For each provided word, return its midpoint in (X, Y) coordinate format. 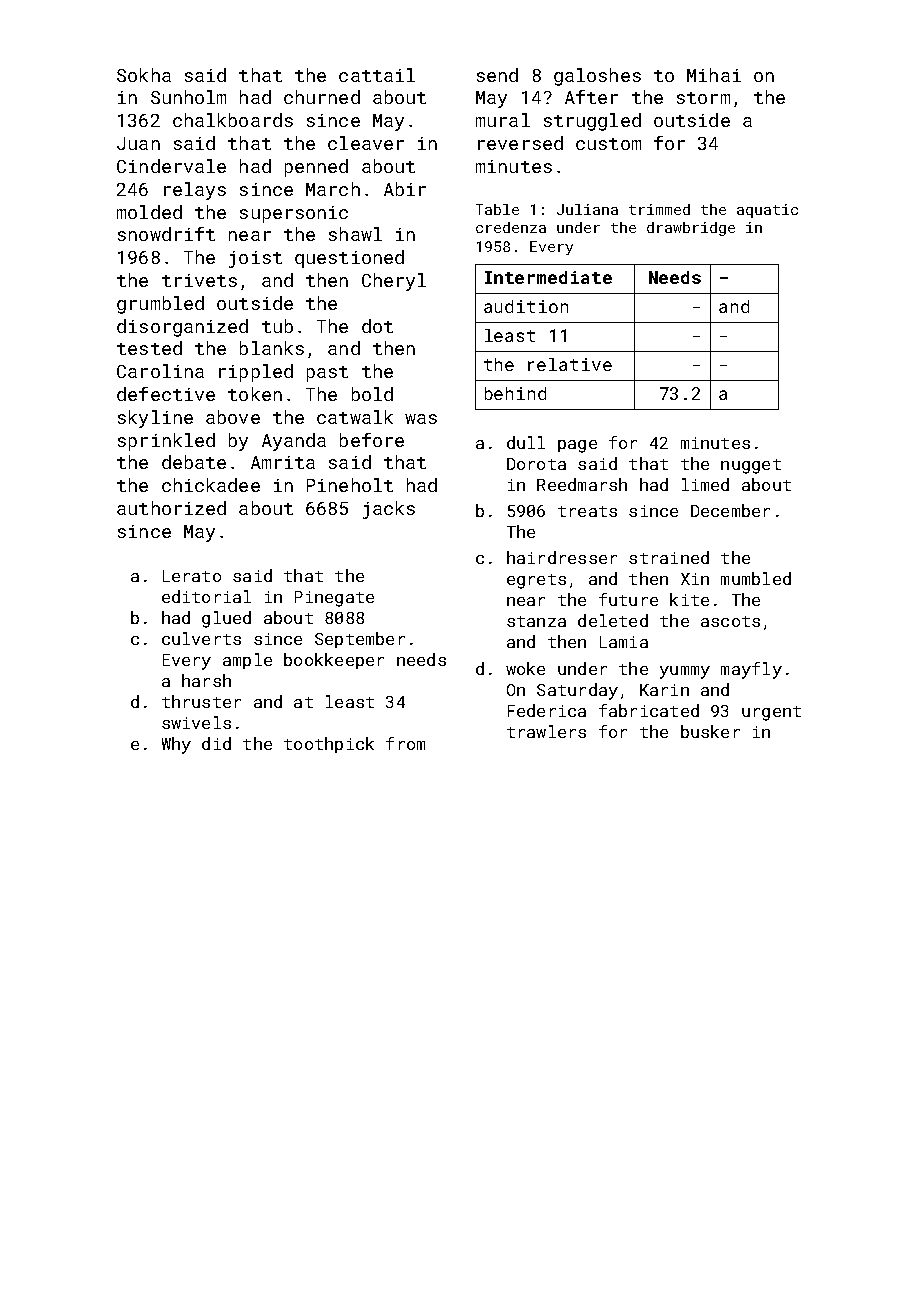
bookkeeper (334, 661)
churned (322, 97)
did (216, 743)
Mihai (714, 75)
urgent (771, 713)
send (497, 75)
